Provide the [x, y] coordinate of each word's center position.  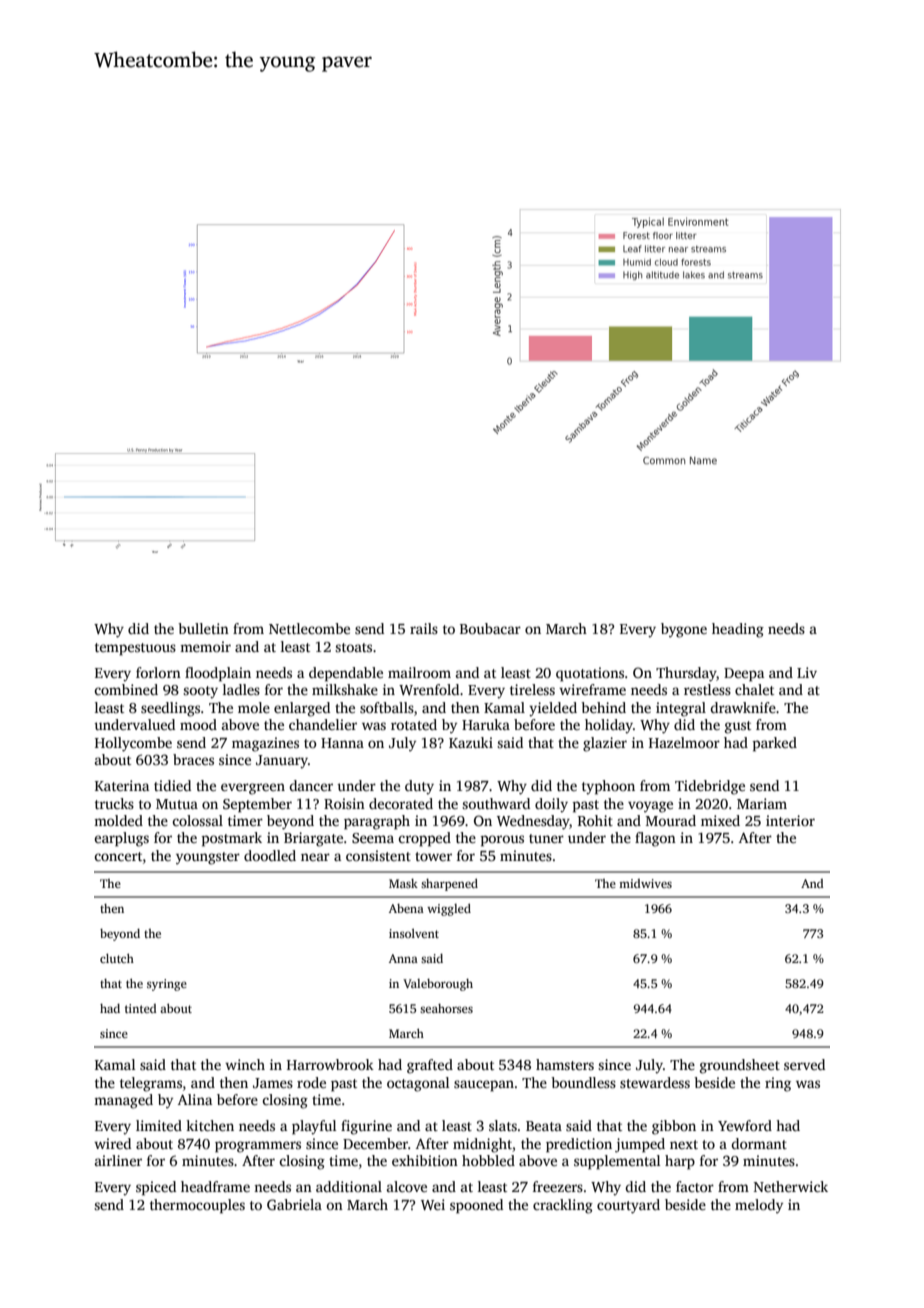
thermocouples [197, 1206]
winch [245, 1064]
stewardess [655, 1082]
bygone [684, 630]
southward [496, 803]
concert [118, 856]
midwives [645, 883]
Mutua [177, 804]
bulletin [203, 628]
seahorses [446, 1008]
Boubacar [490, 628]
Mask [403, 883]
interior [790, 820]
